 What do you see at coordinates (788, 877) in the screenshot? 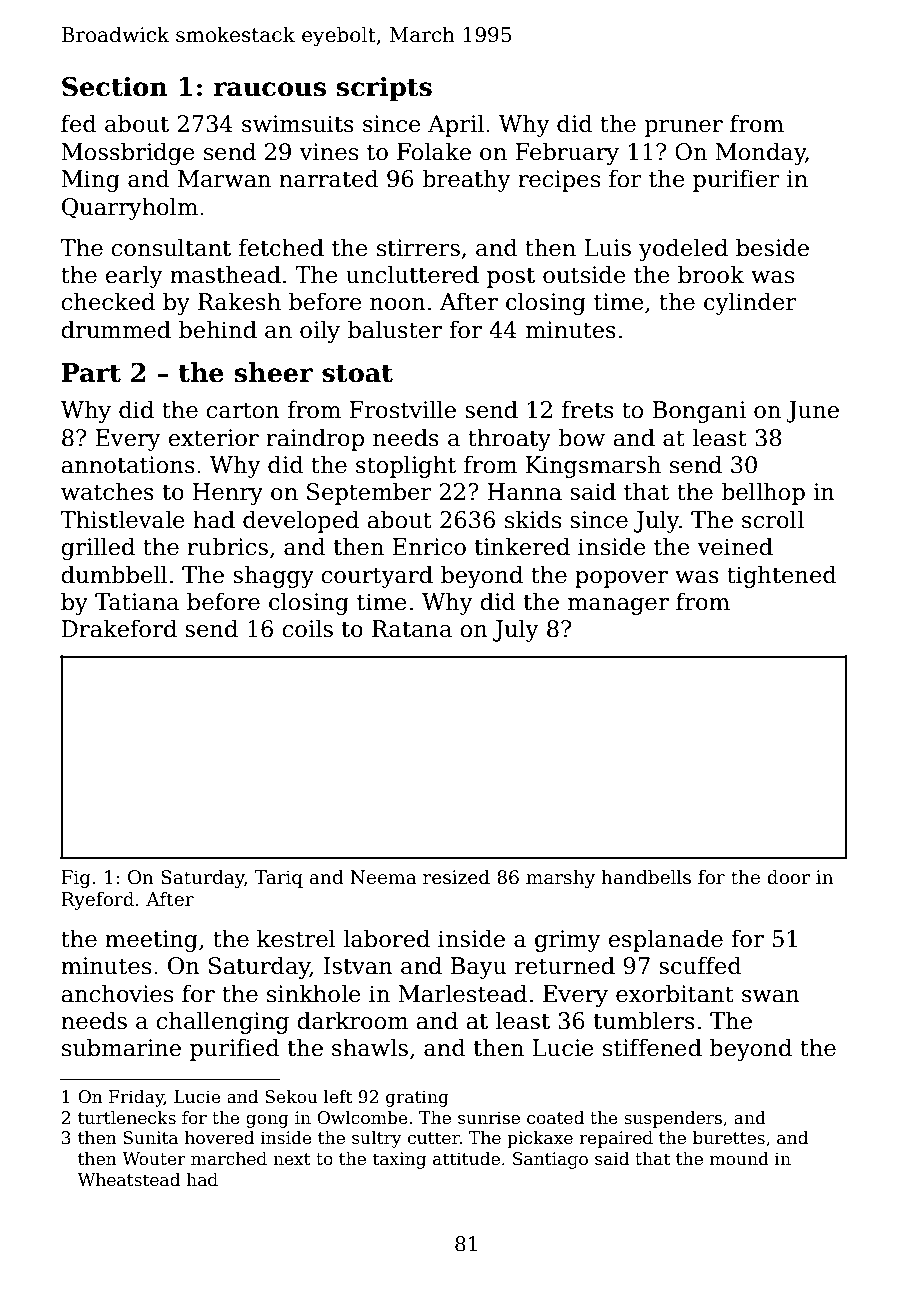
I see `door` at bounding box center [788, 877].
